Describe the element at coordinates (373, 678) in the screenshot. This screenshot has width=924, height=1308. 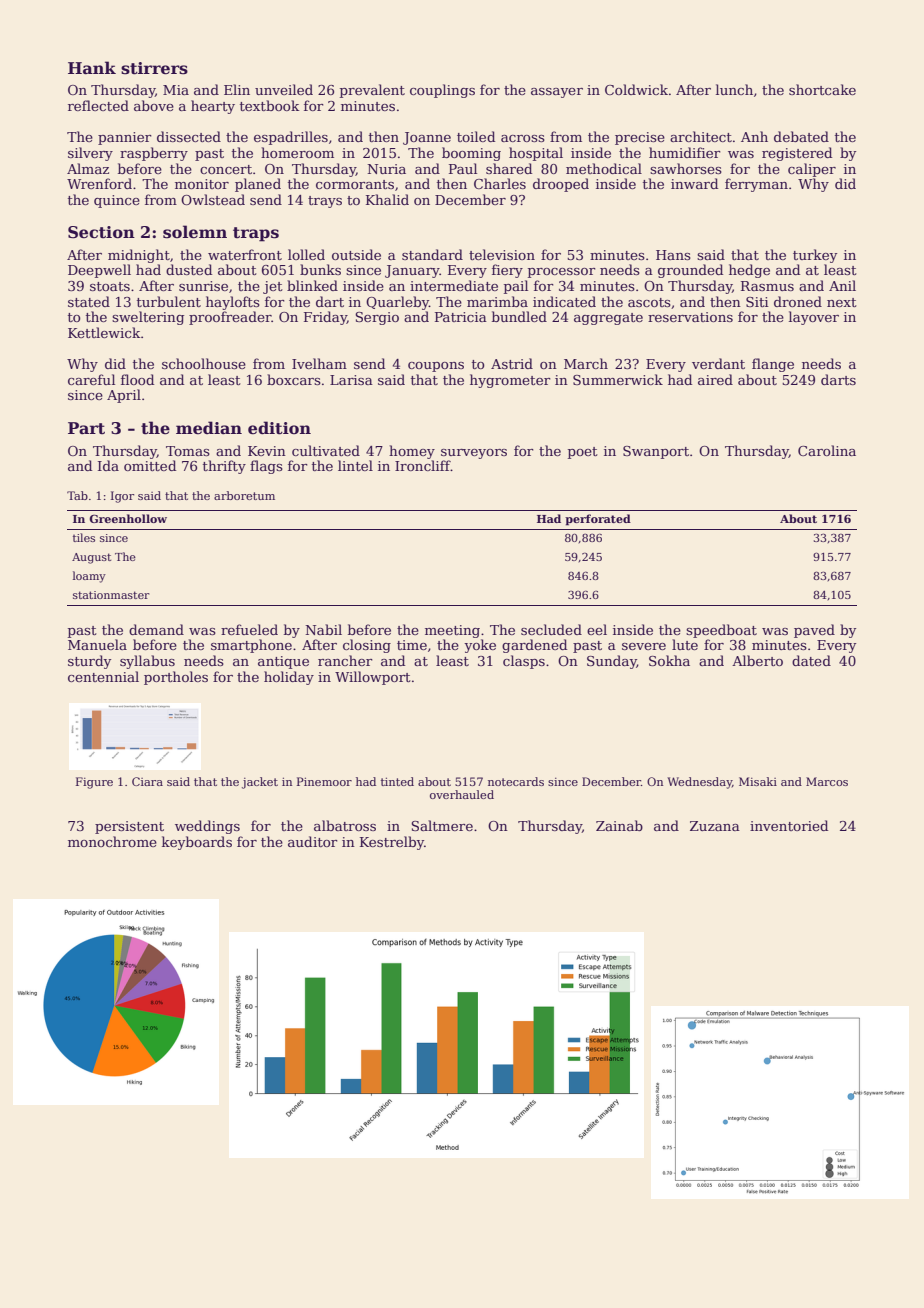
I see `Willowport` at that location.
